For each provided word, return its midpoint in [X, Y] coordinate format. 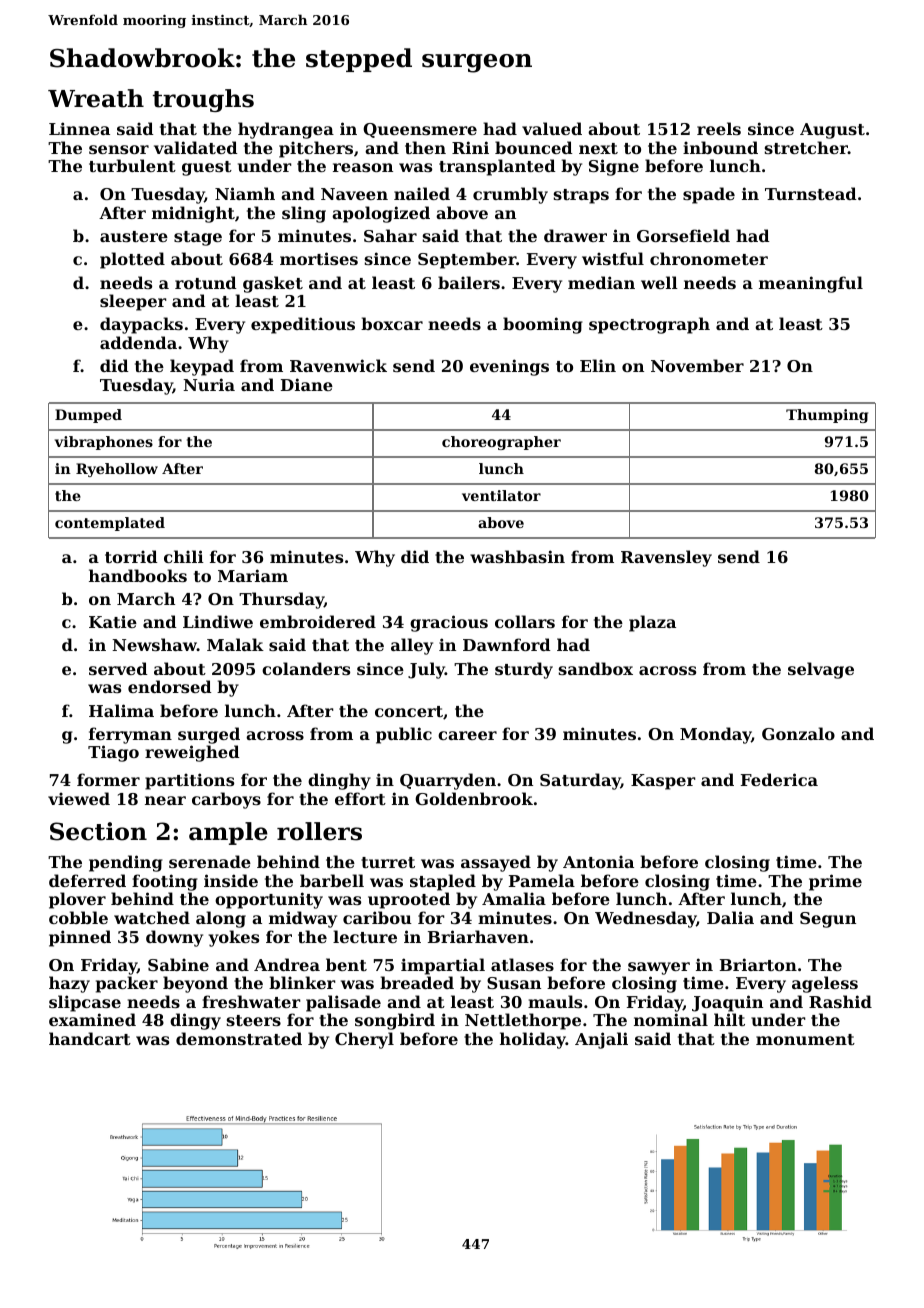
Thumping [827, 416]
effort [360, 798]
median [601, 282]
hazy [69, 984]
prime [835, 882]
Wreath [96, 98]
